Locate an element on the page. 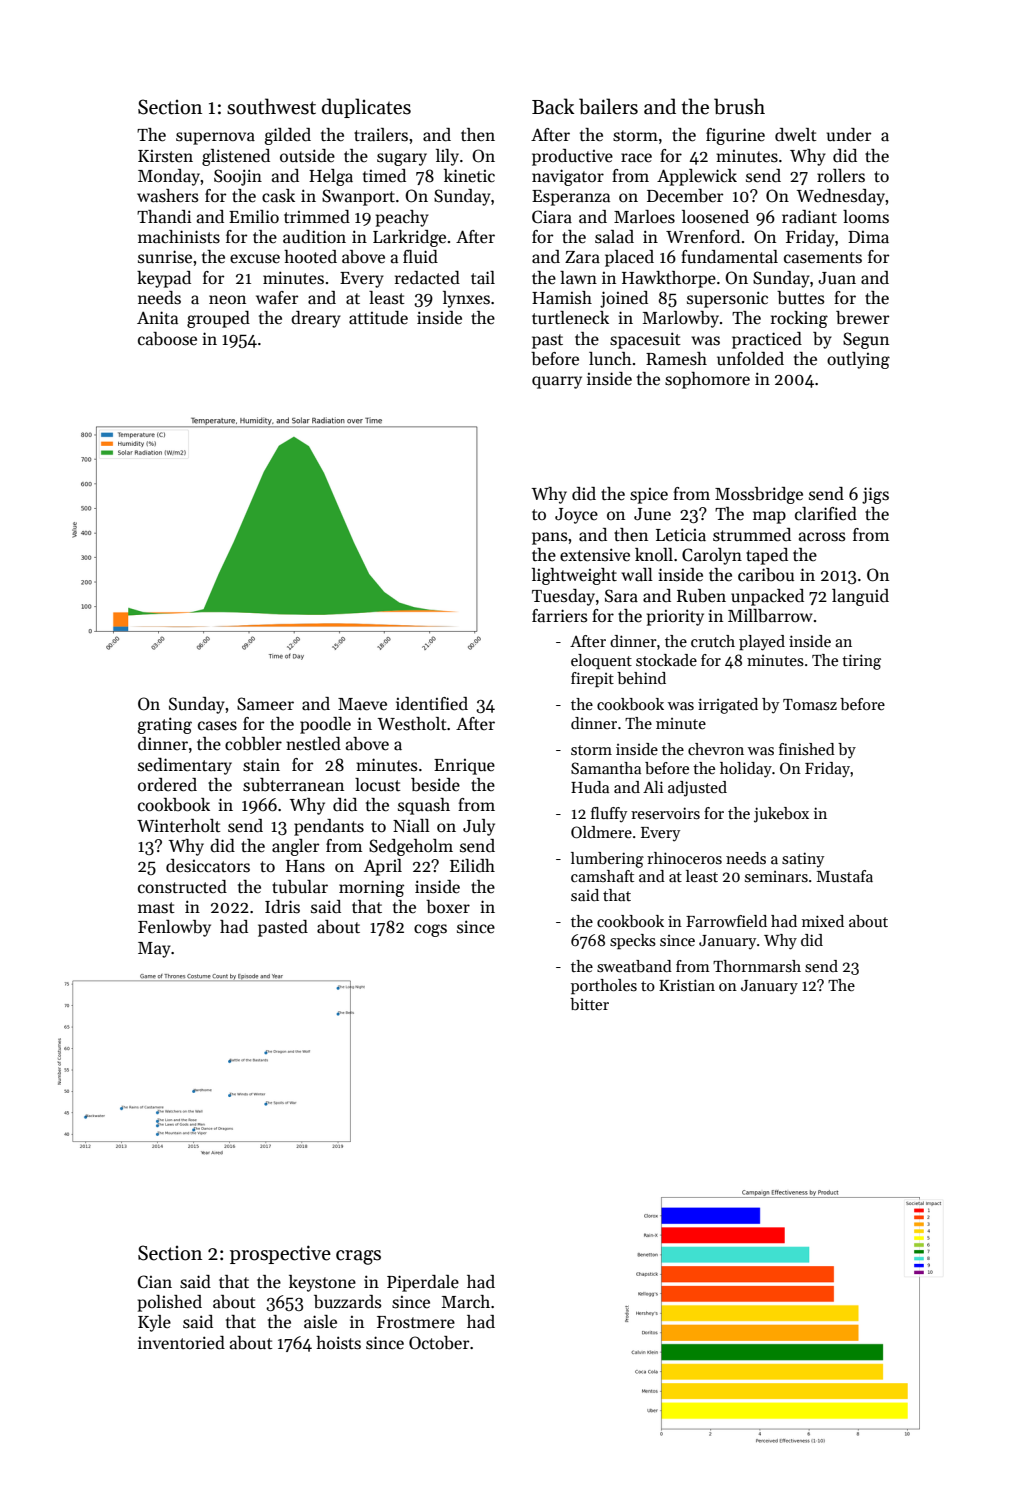 The image size is (1027, 1488). wafer is located at coordinates (277, 298).
